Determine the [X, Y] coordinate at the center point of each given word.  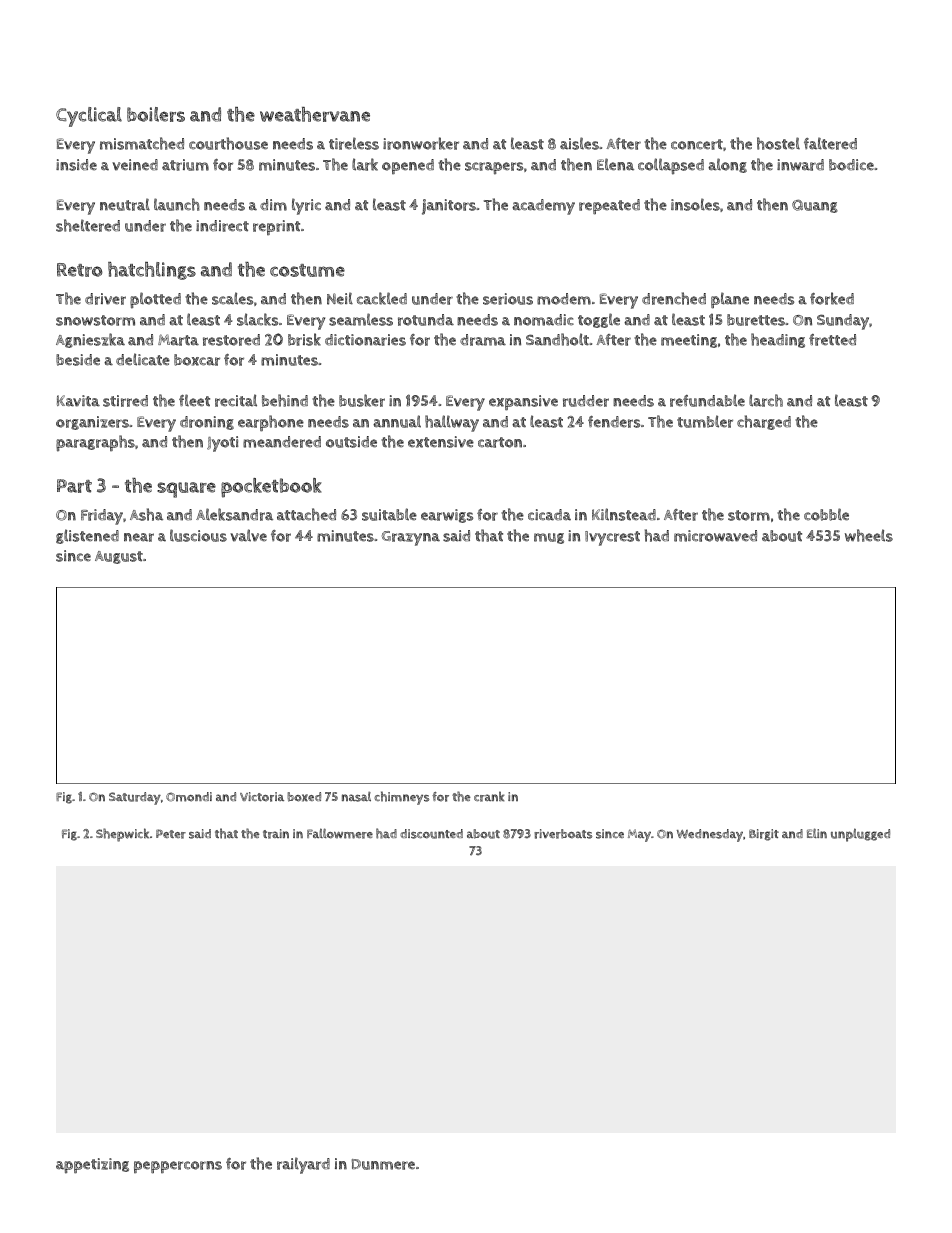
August [119, 557]
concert [697, 144]
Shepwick [122, 835]
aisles [579, 143]
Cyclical [89, 117]
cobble [826, 514]
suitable [389, 514]
